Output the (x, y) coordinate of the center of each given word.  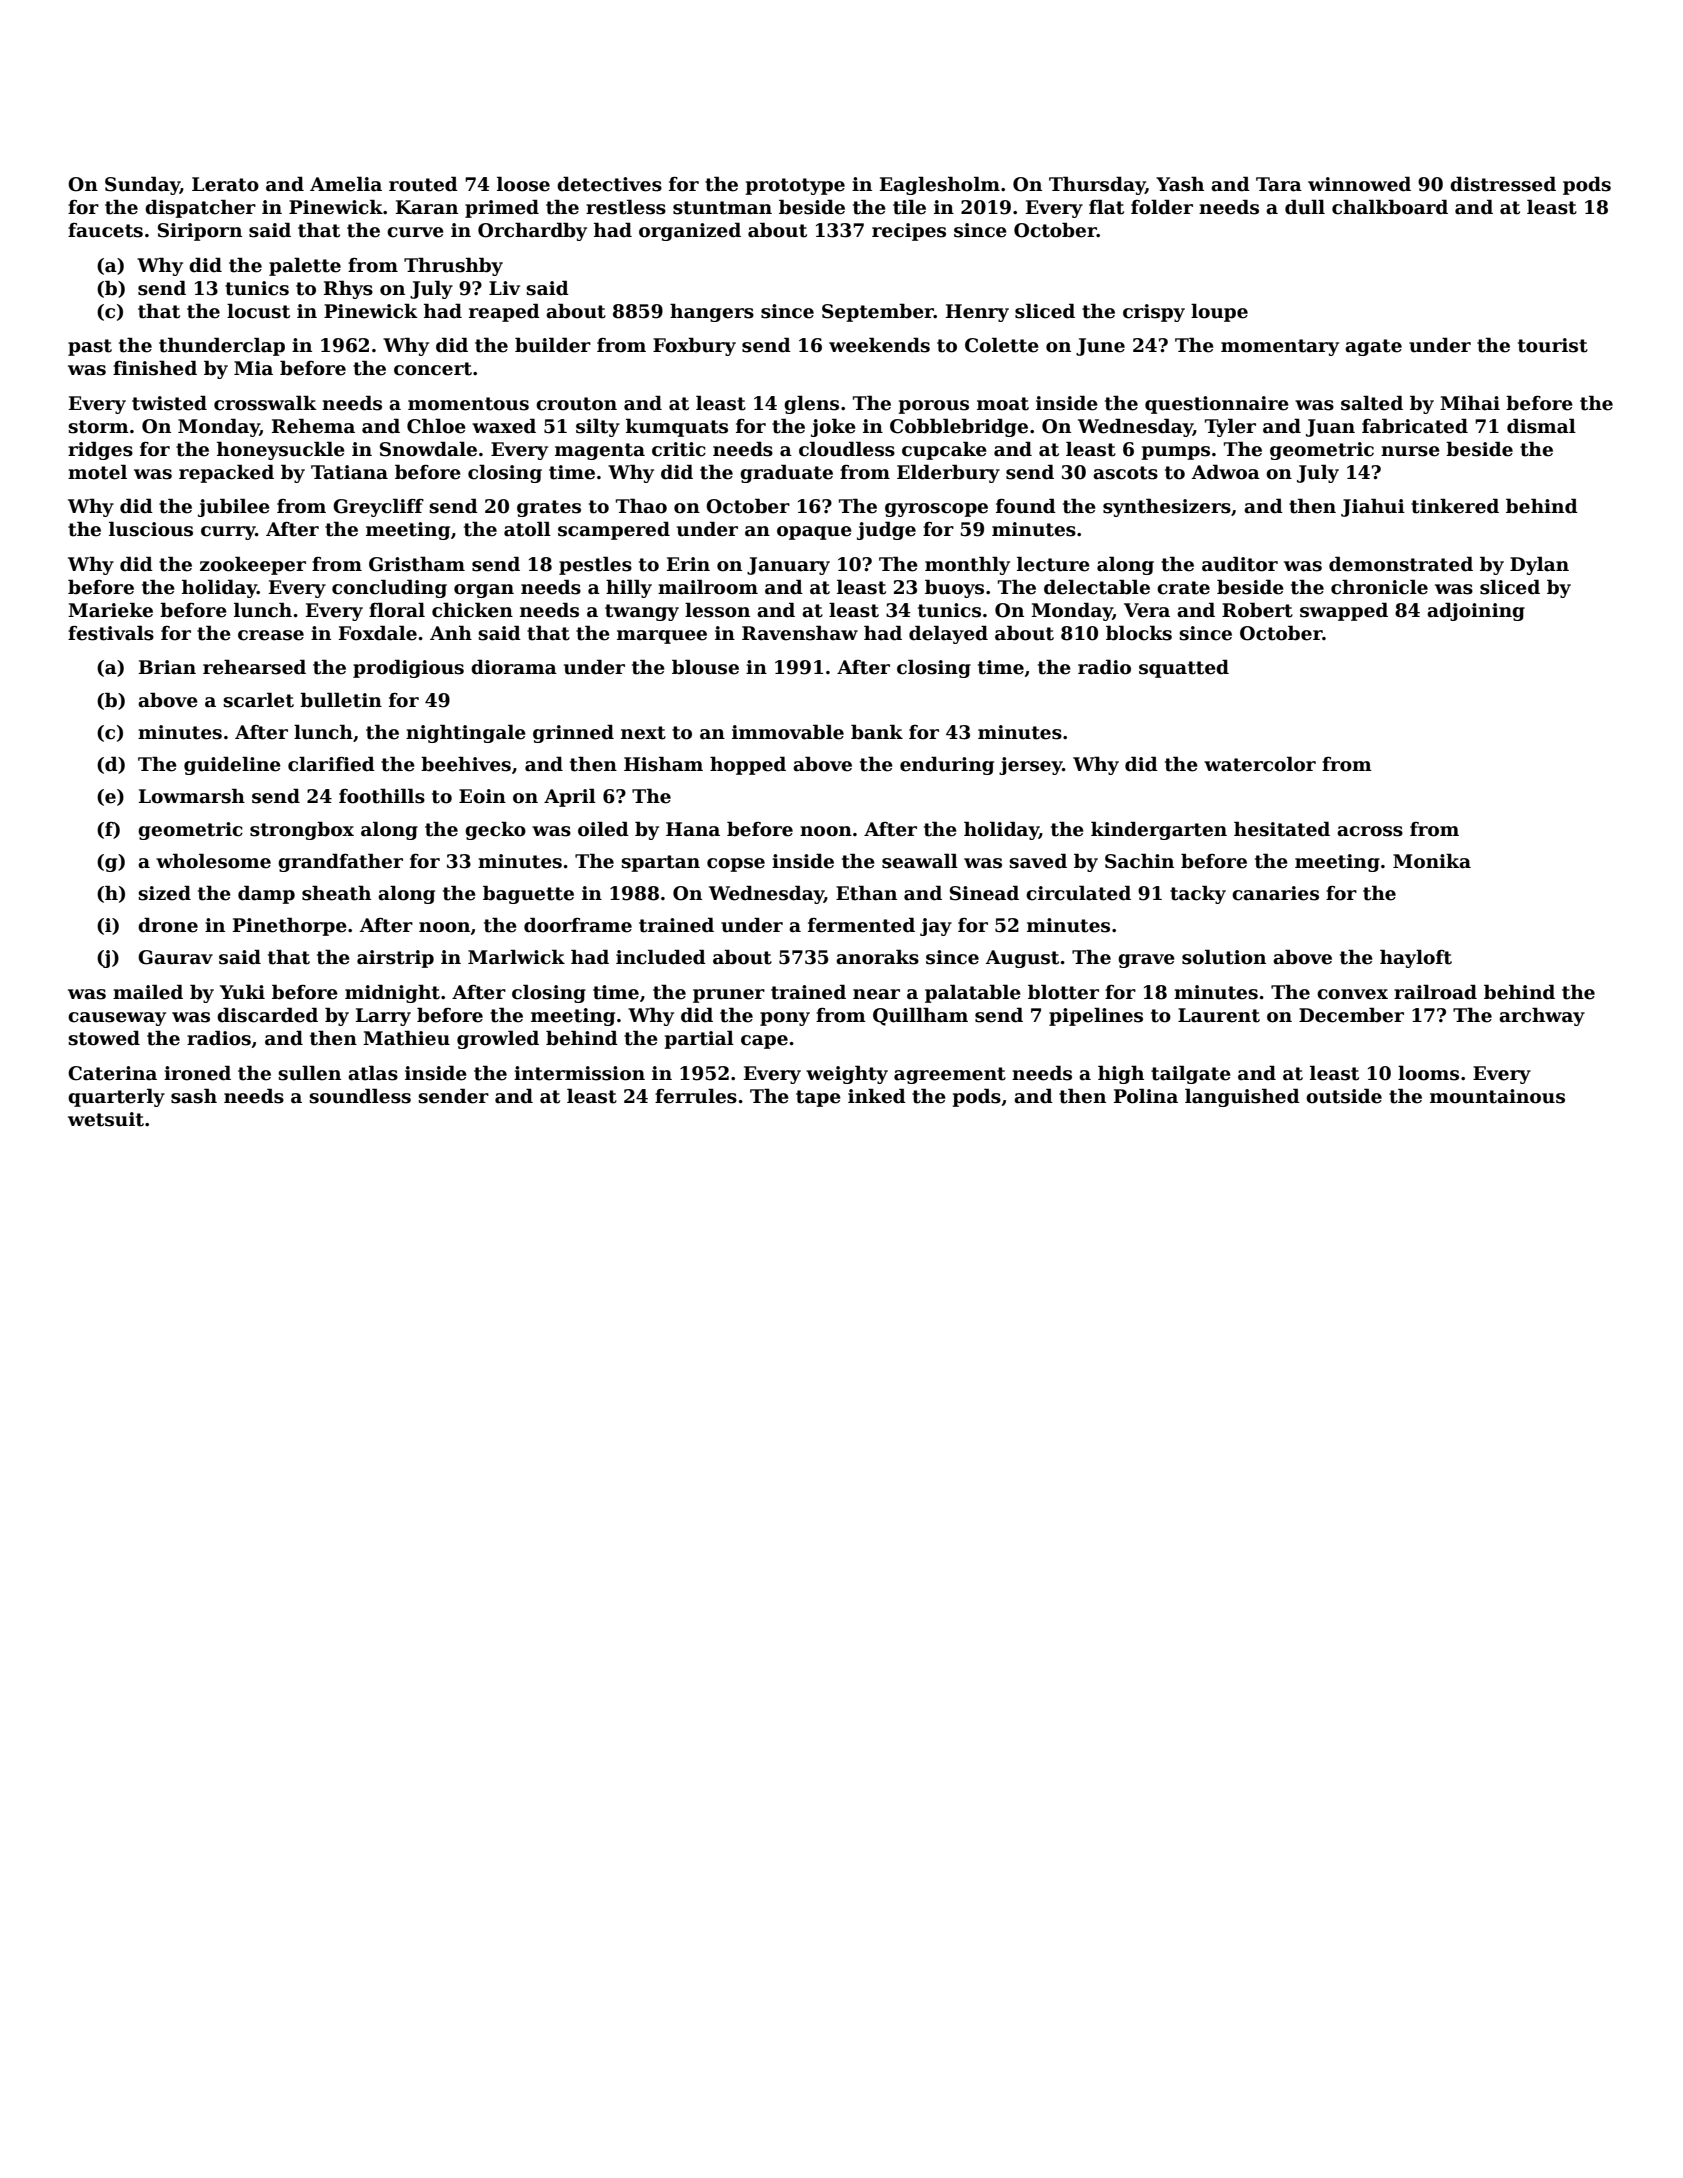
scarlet (258, 700)
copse (736, 865)
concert (433, 369)
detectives (609, 184)
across (1370, 831)
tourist (1553, 345)
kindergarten (1159, 830)
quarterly (116, 1097)
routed (423, 184)
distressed (1503, 184)
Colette (1002, 345)
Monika (1432, 861)
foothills (382, 796)
